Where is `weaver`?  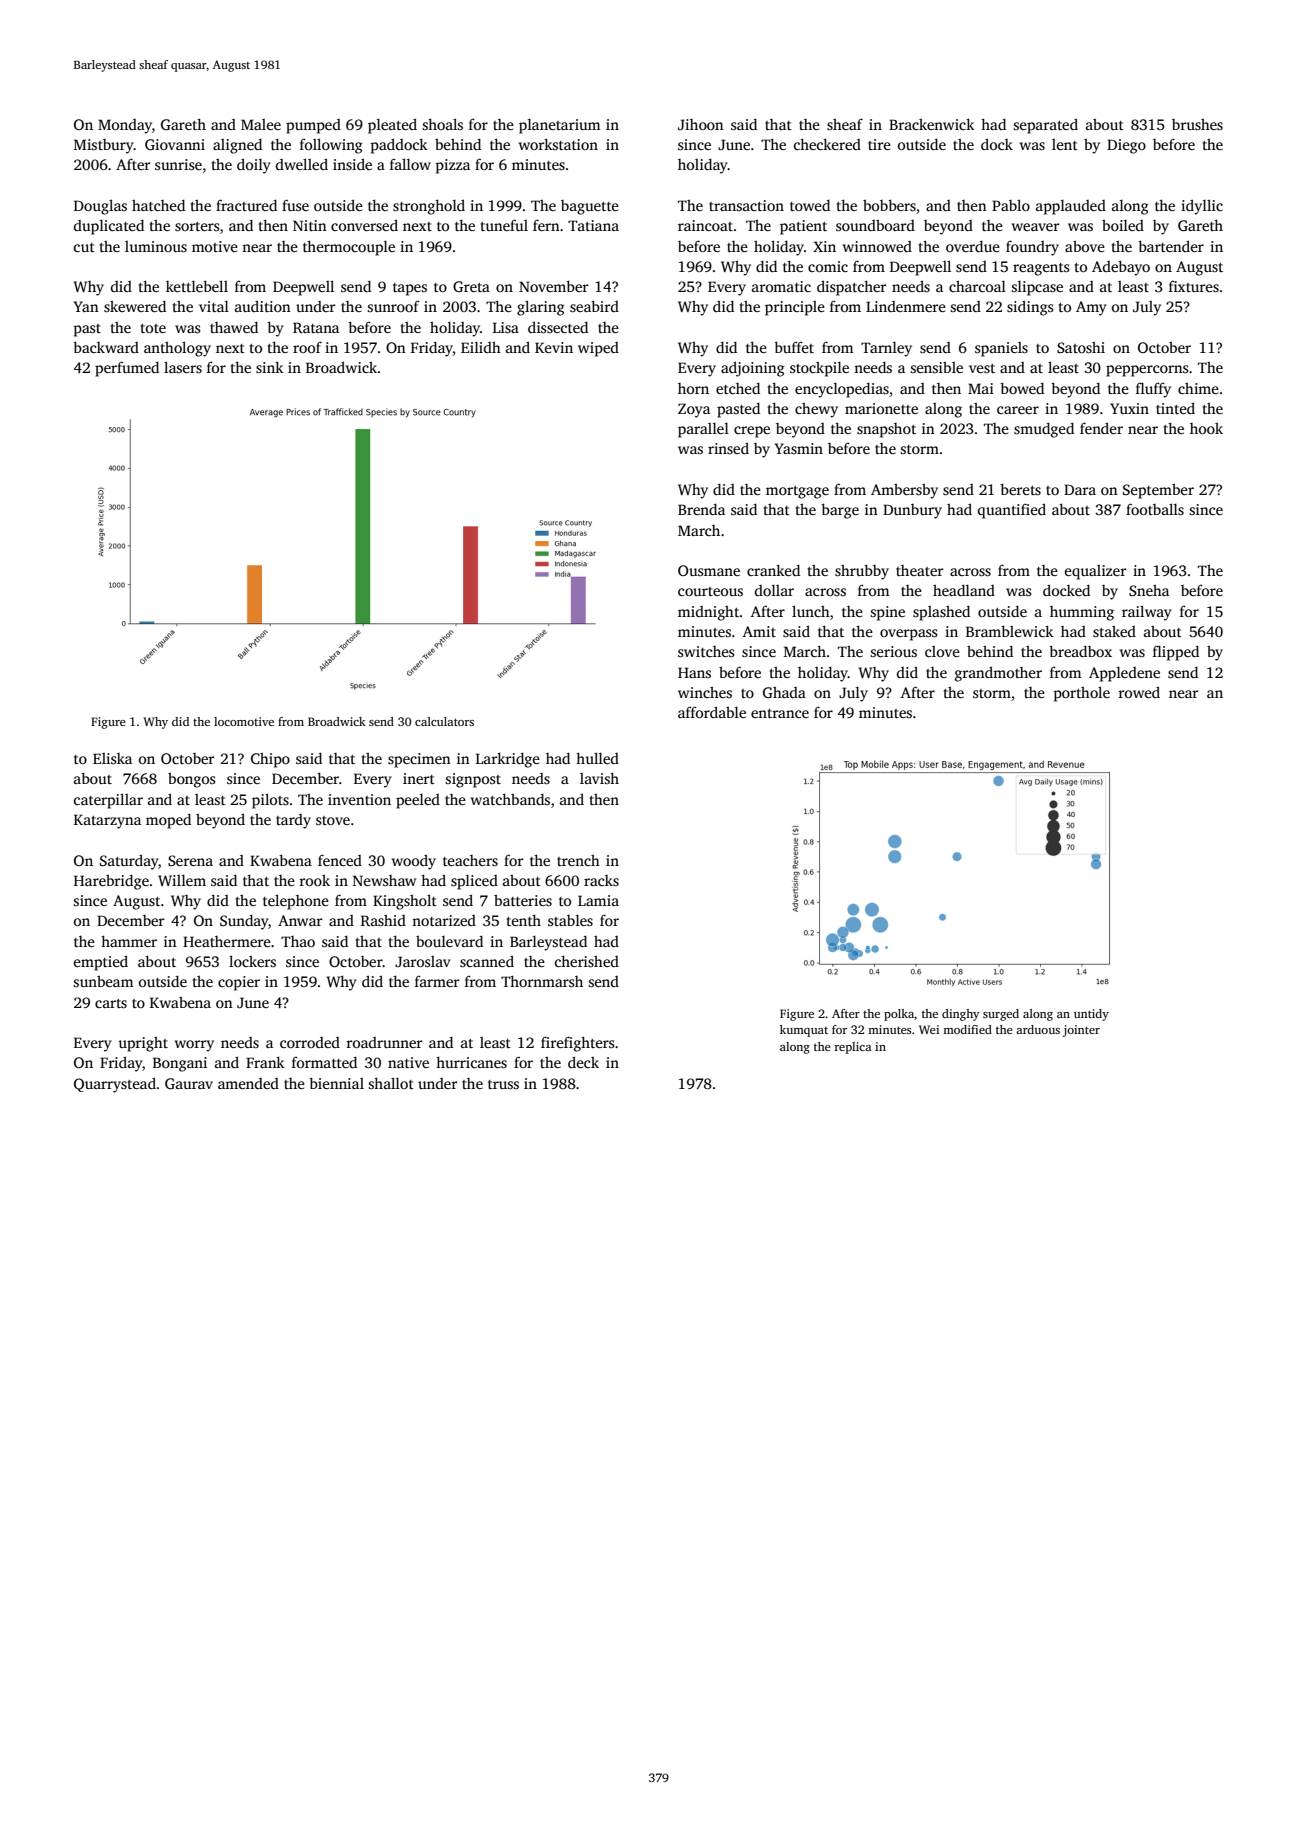 weaver is located at coordinates (1035, 227).
